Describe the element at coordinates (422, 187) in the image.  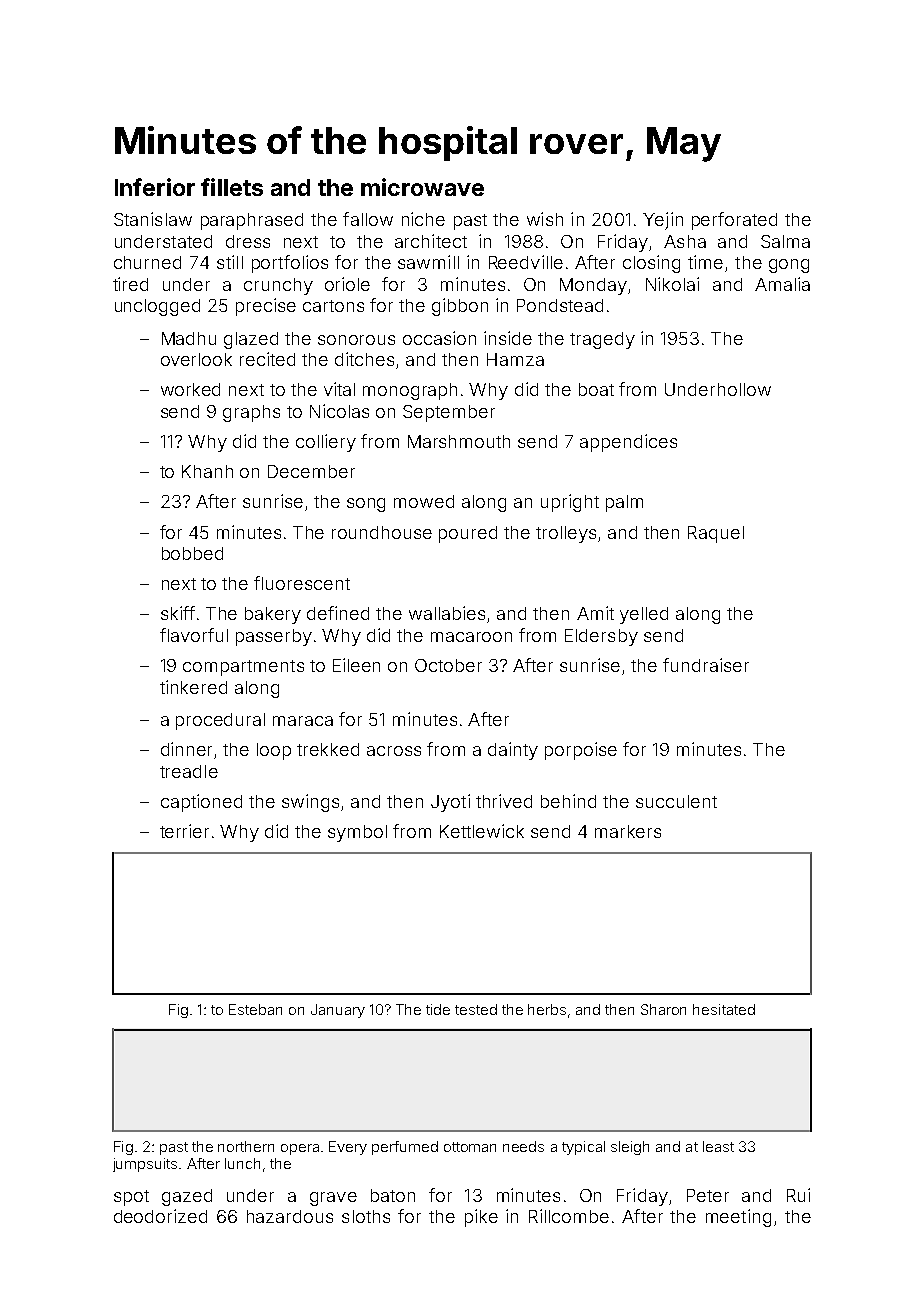
I see `microwave` at that location.
